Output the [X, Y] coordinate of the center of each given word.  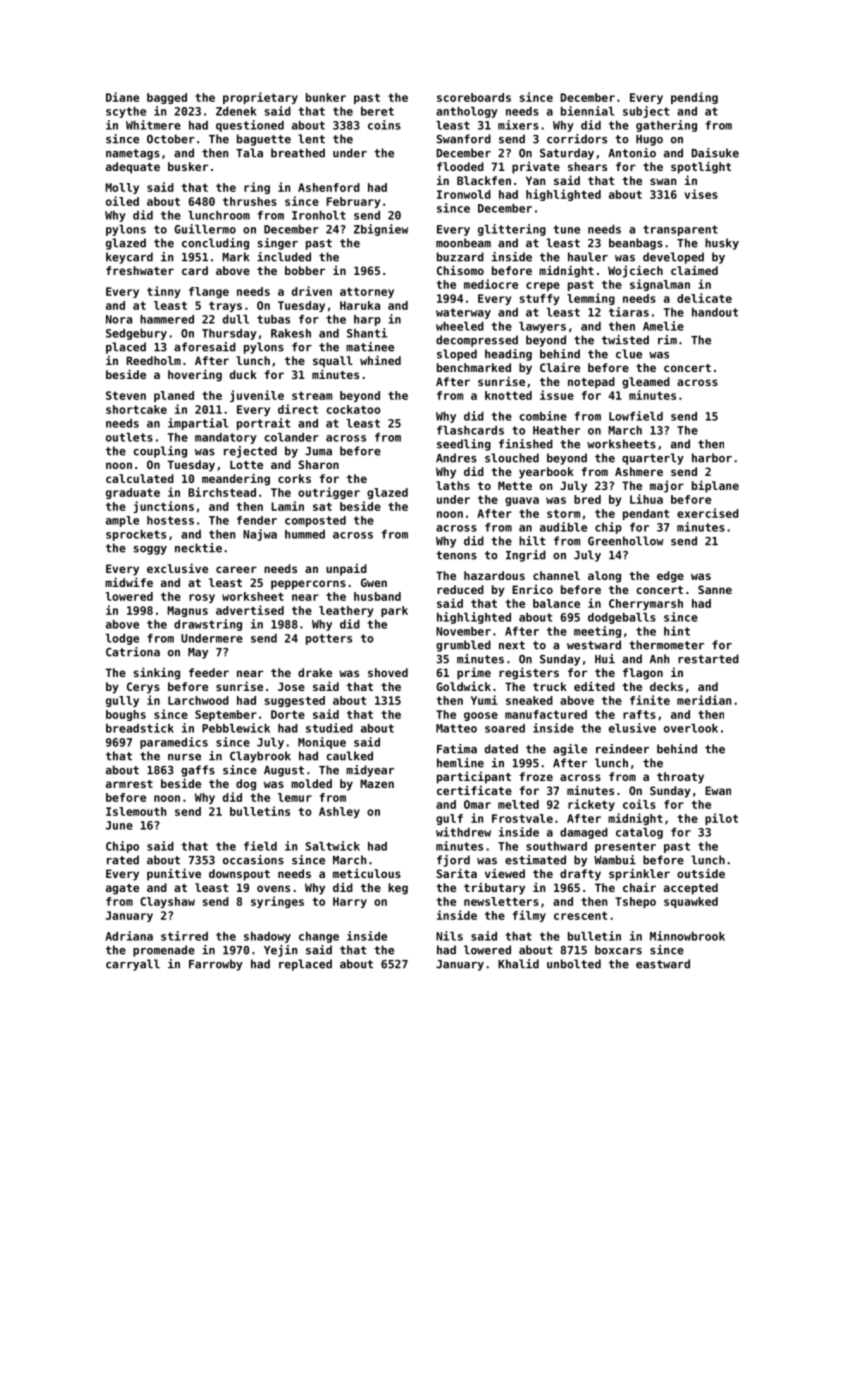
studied [329, 728]
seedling [464, 445]
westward [594, 645]
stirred [184, 936]
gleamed [646, 383]
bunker [326, 97]
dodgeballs [622, 618]
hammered [167, 319]
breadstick [140, 728]
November [463, 631]
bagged [167, 98]
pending [694, 98]
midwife [129, 582]
